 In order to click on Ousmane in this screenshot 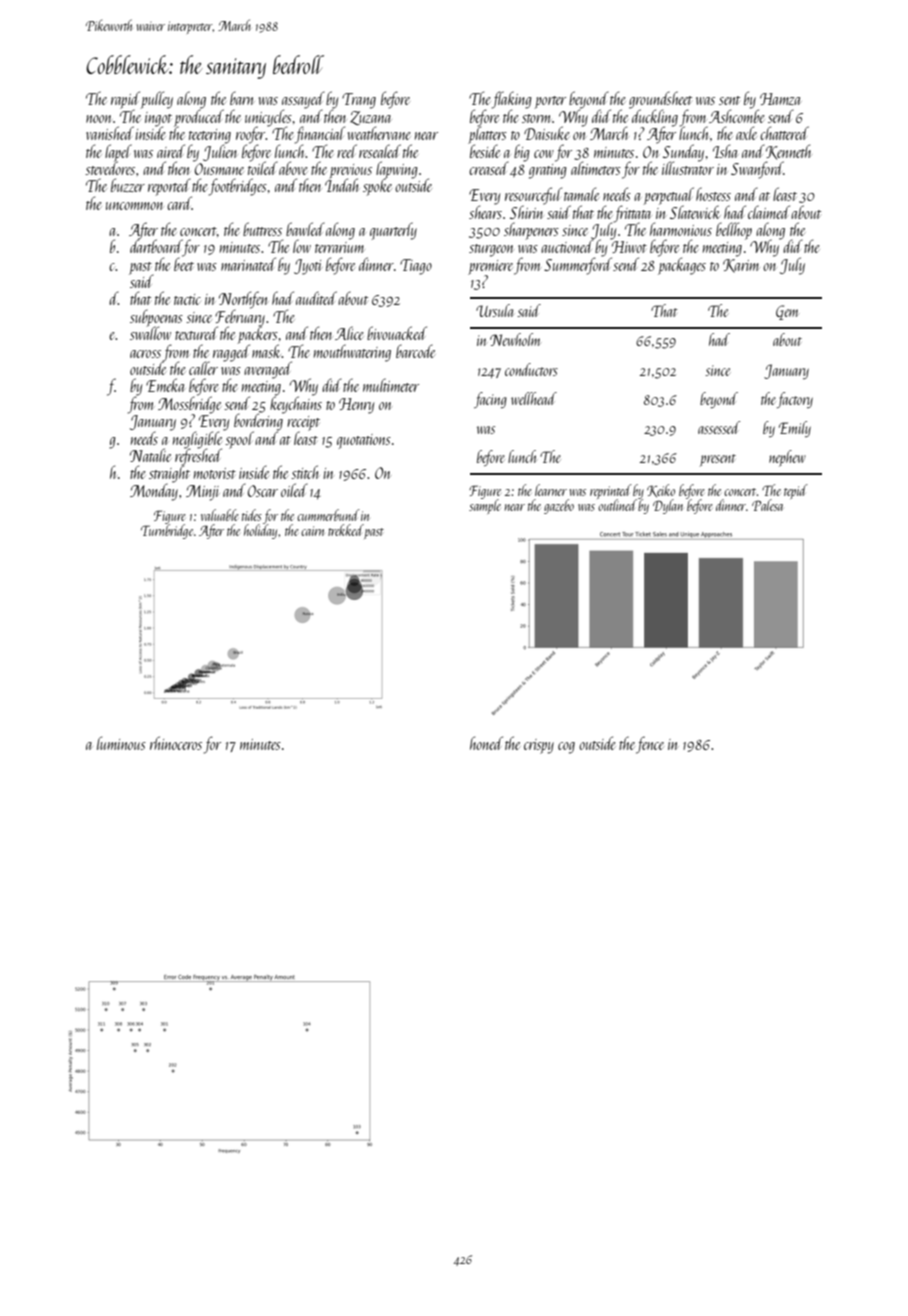, I will do `click(219, 169)`.
